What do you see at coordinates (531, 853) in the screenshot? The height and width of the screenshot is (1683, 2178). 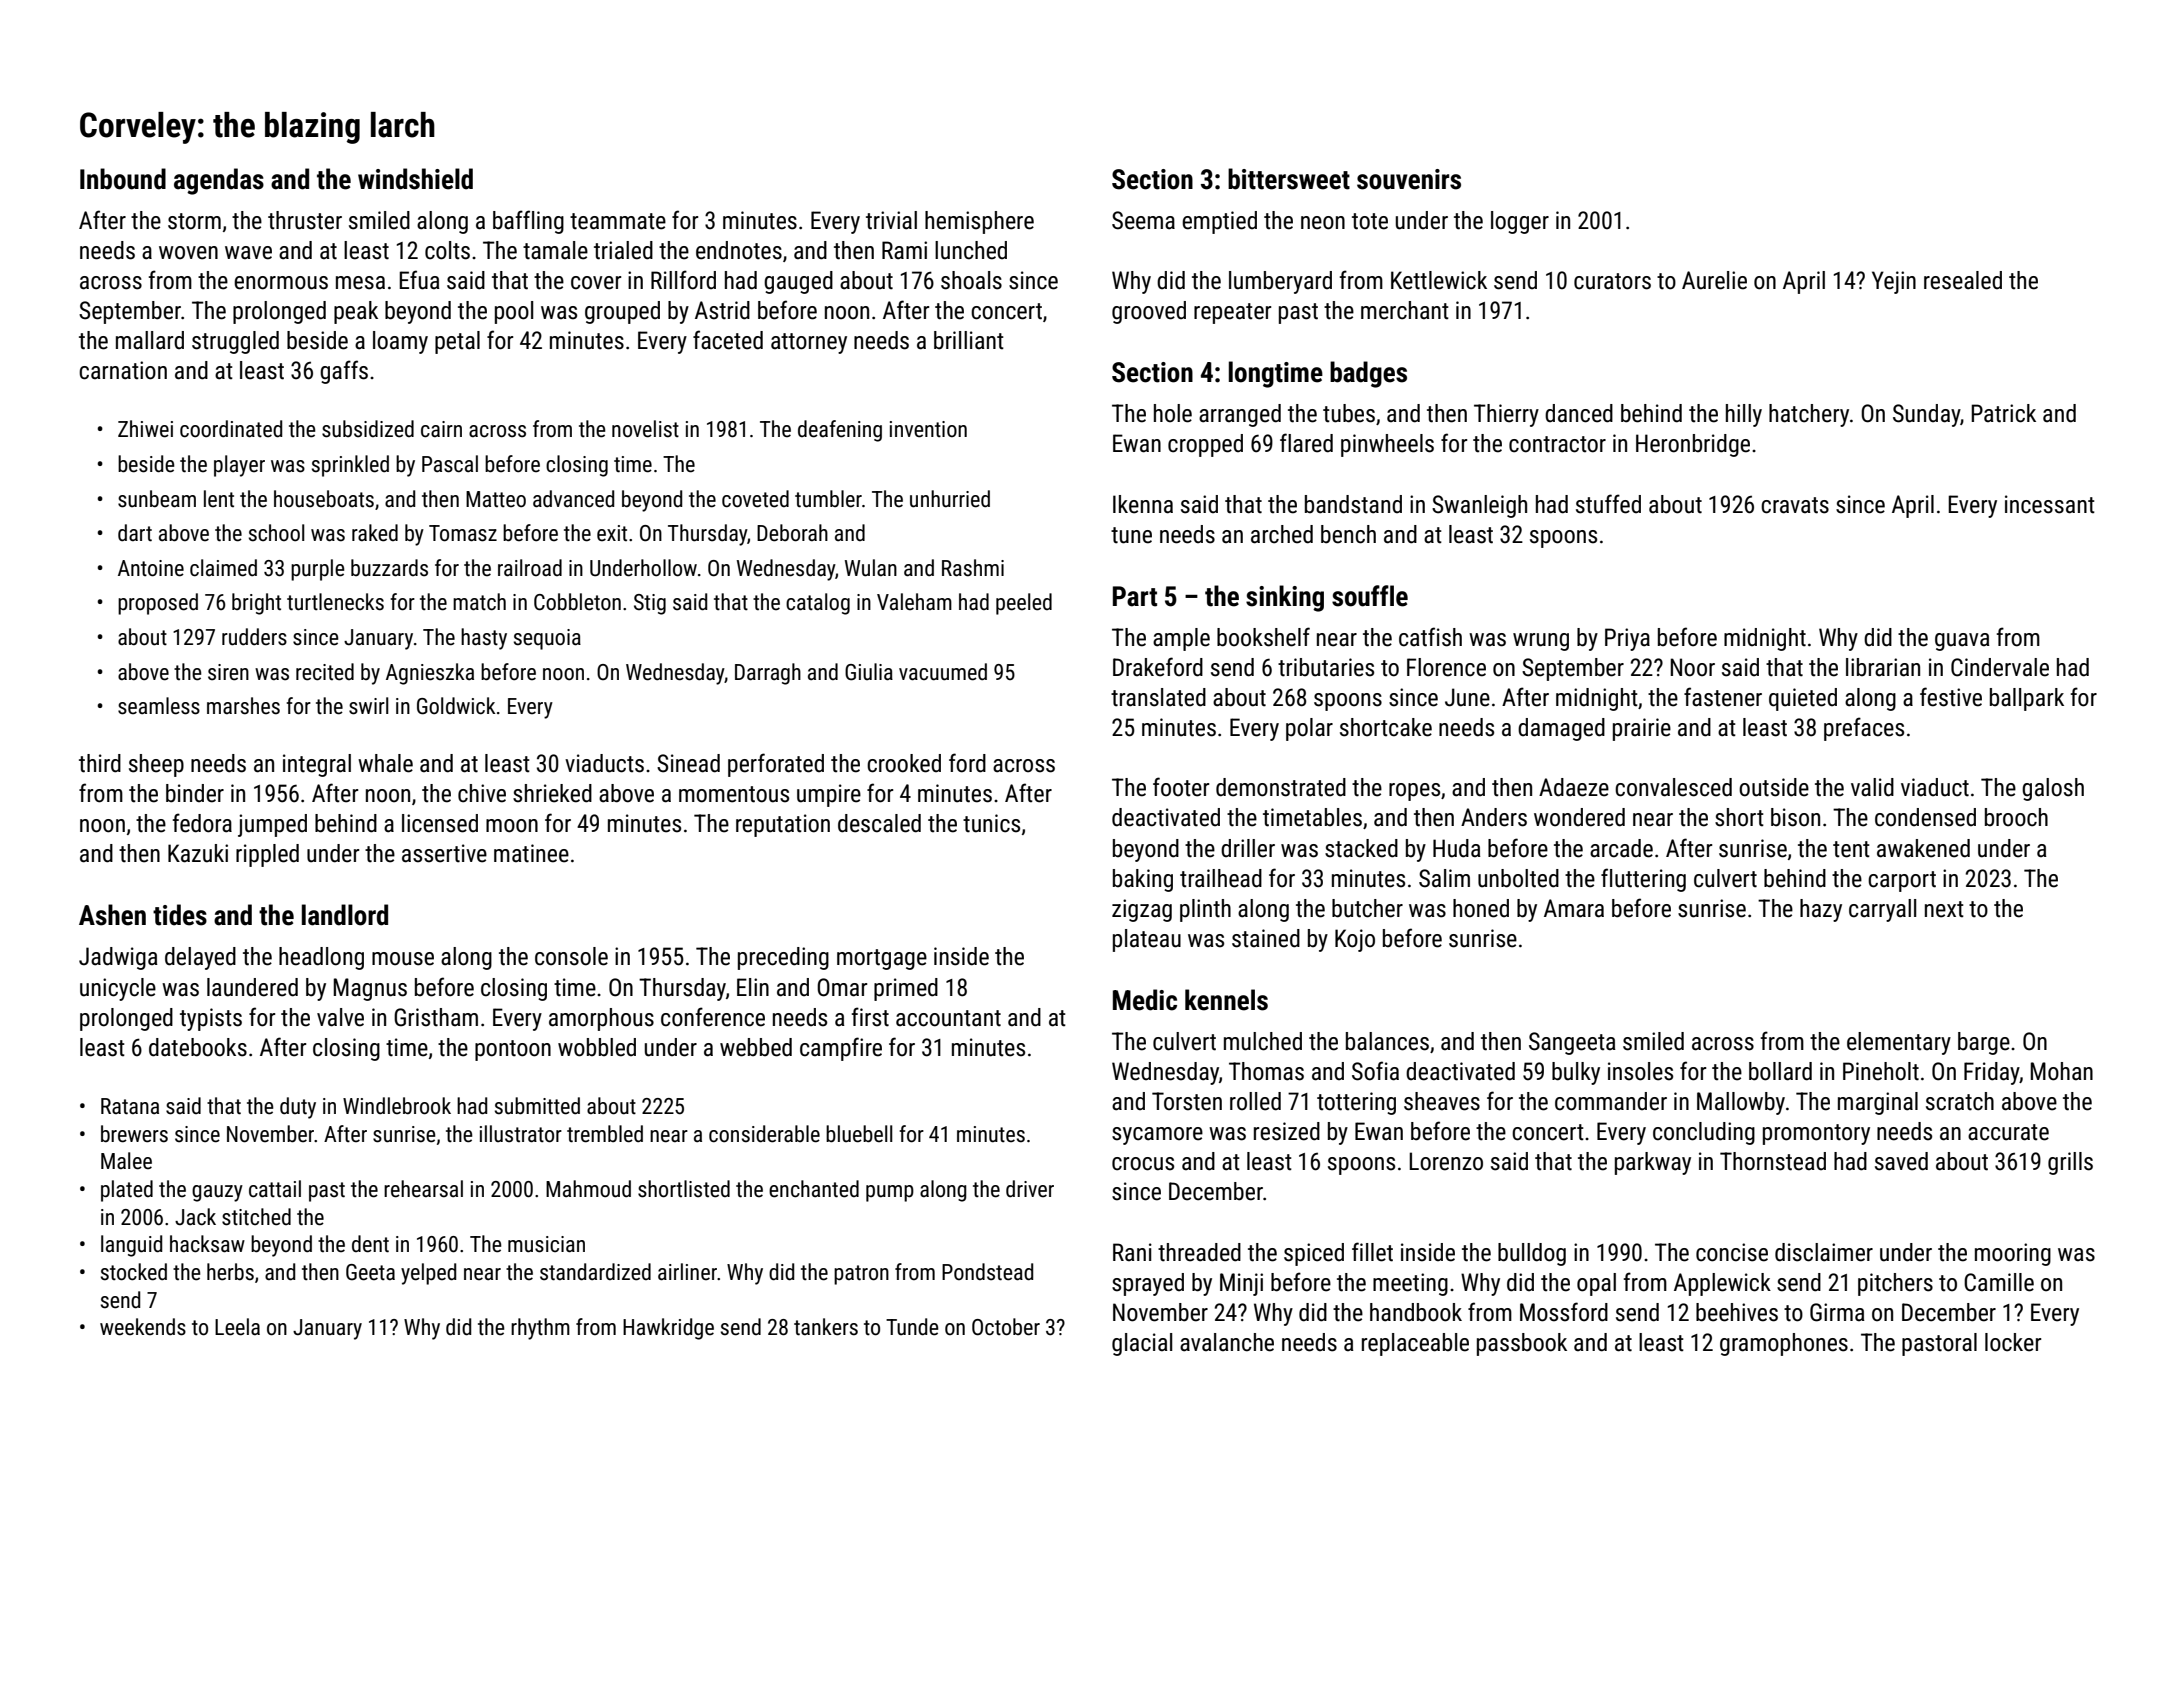 I see `matinee` at bounding box center [531, 853].
